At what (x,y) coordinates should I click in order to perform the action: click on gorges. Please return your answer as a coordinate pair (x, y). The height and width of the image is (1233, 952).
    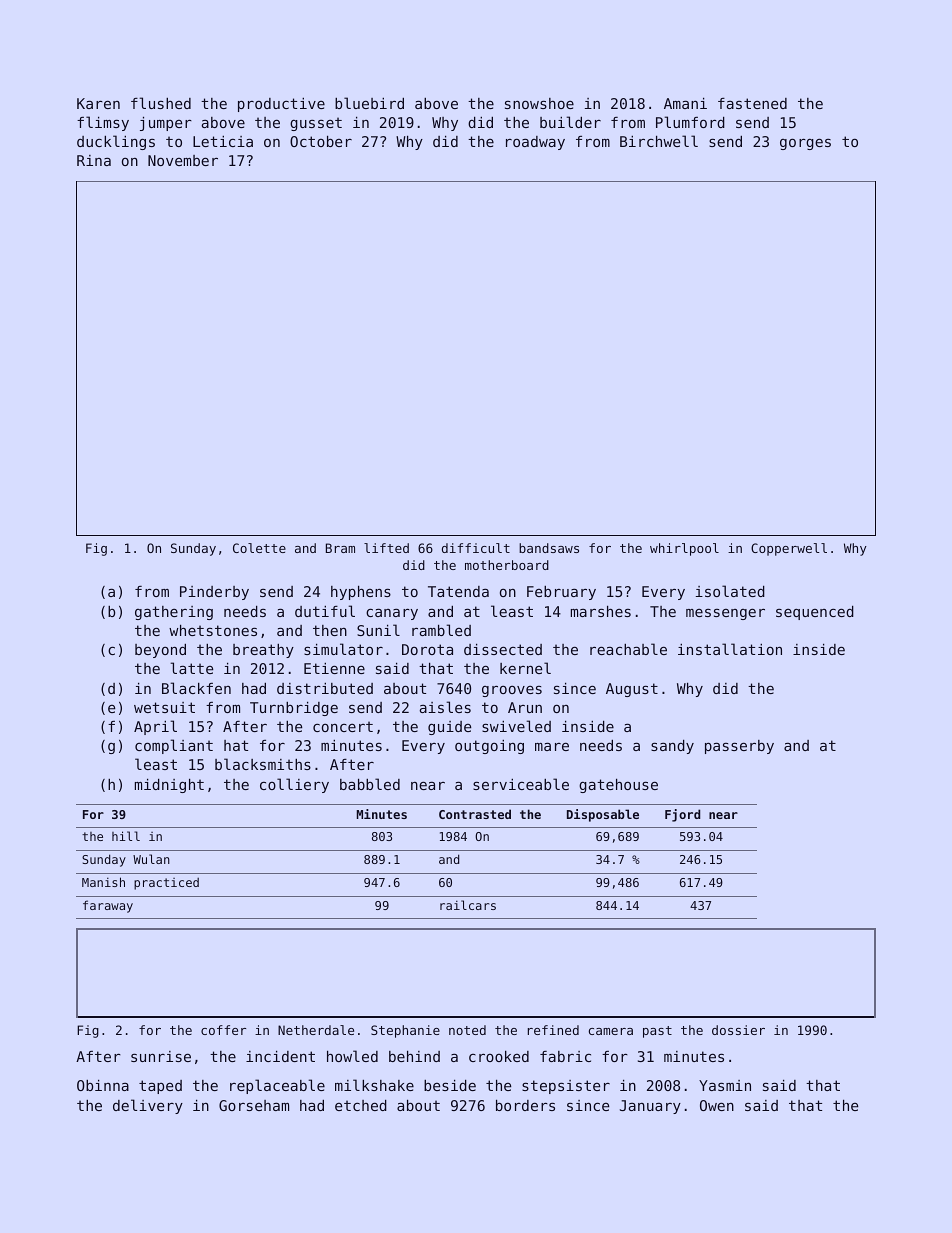
    Looking at the image, I should click on (805, 144).
